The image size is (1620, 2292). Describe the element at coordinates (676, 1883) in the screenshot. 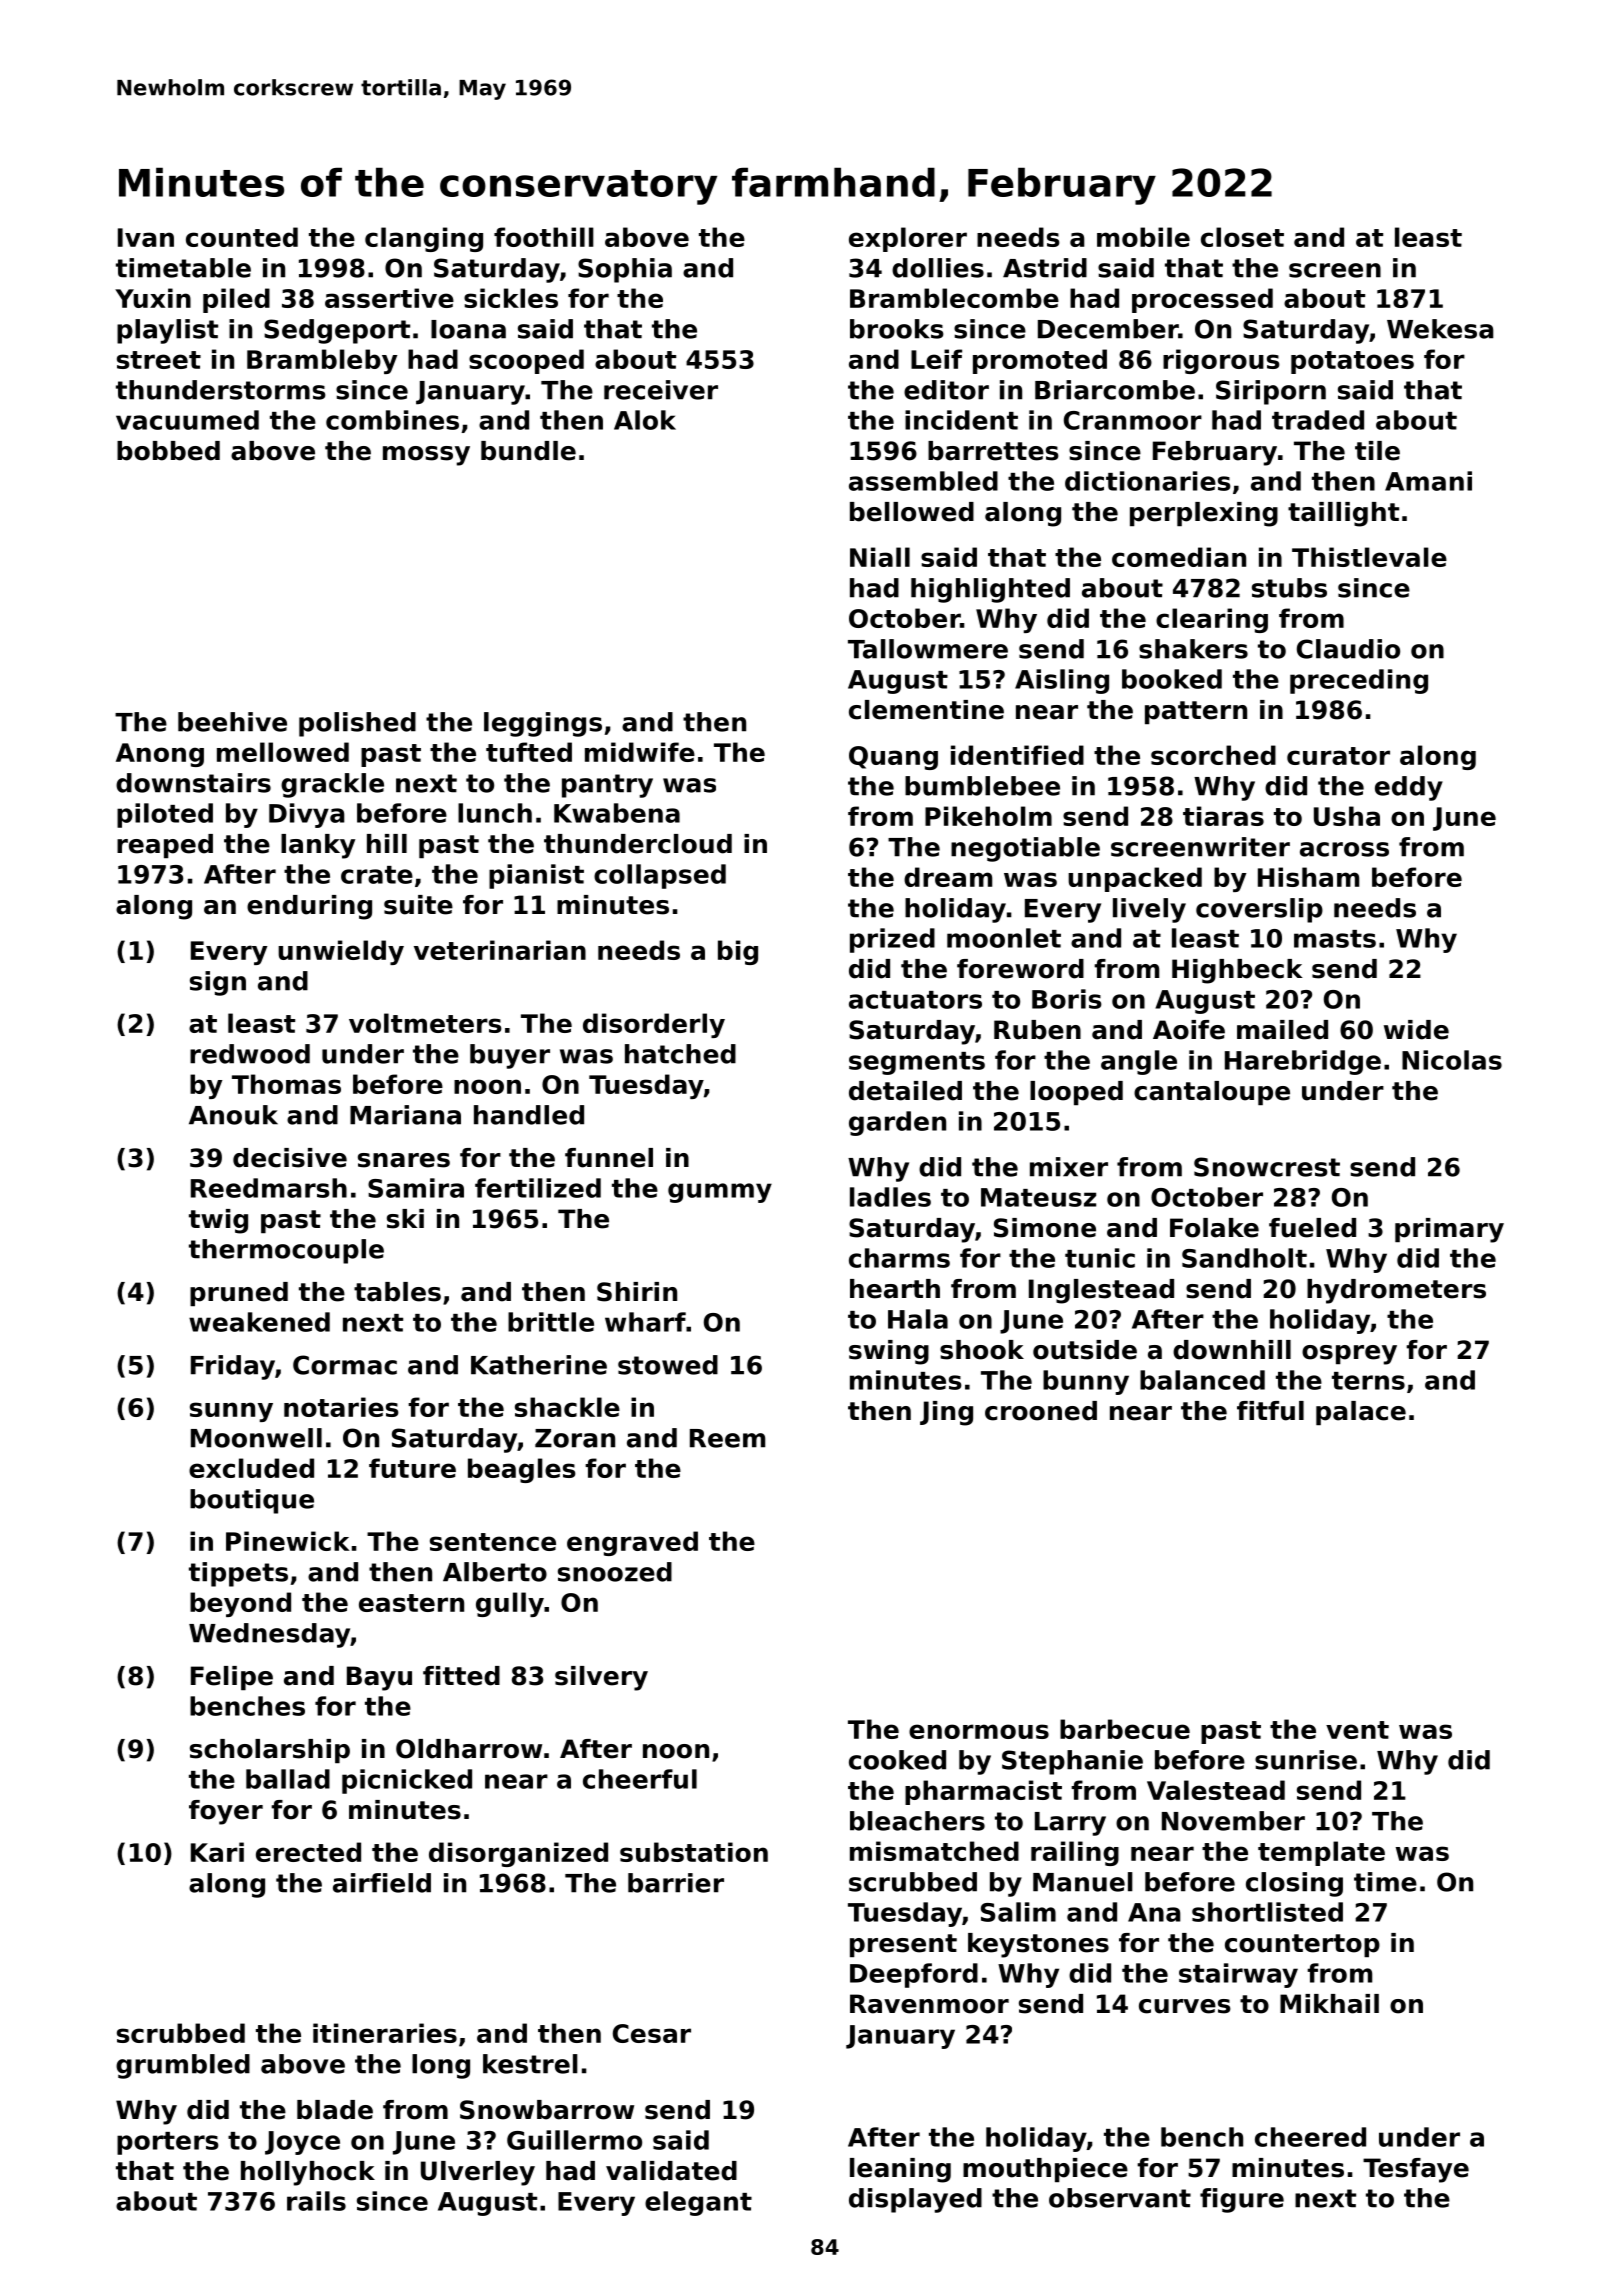

I see `barrier` at that location.
